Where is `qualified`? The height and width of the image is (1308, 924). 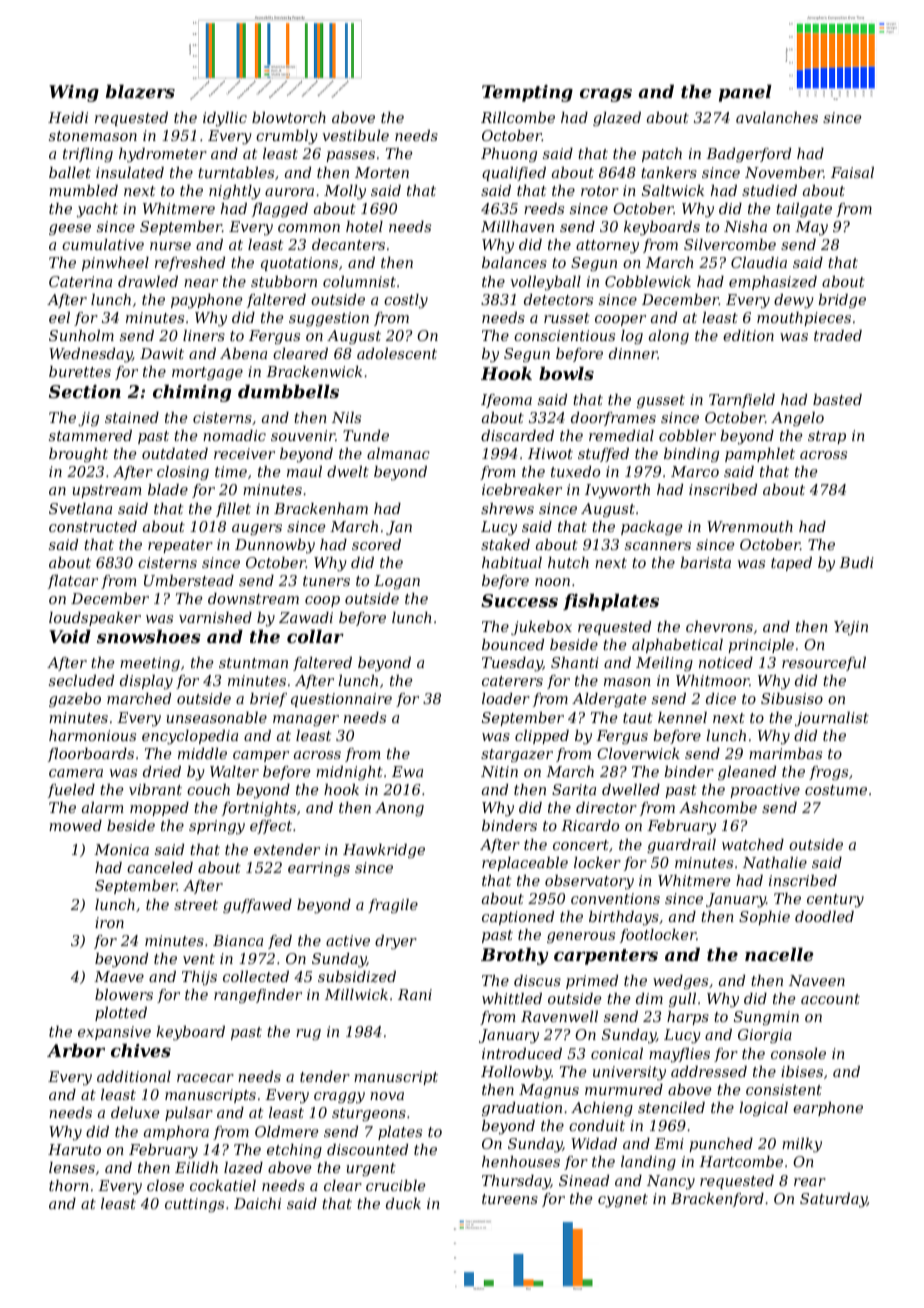
qualified is located at coordinates (514, 174).
